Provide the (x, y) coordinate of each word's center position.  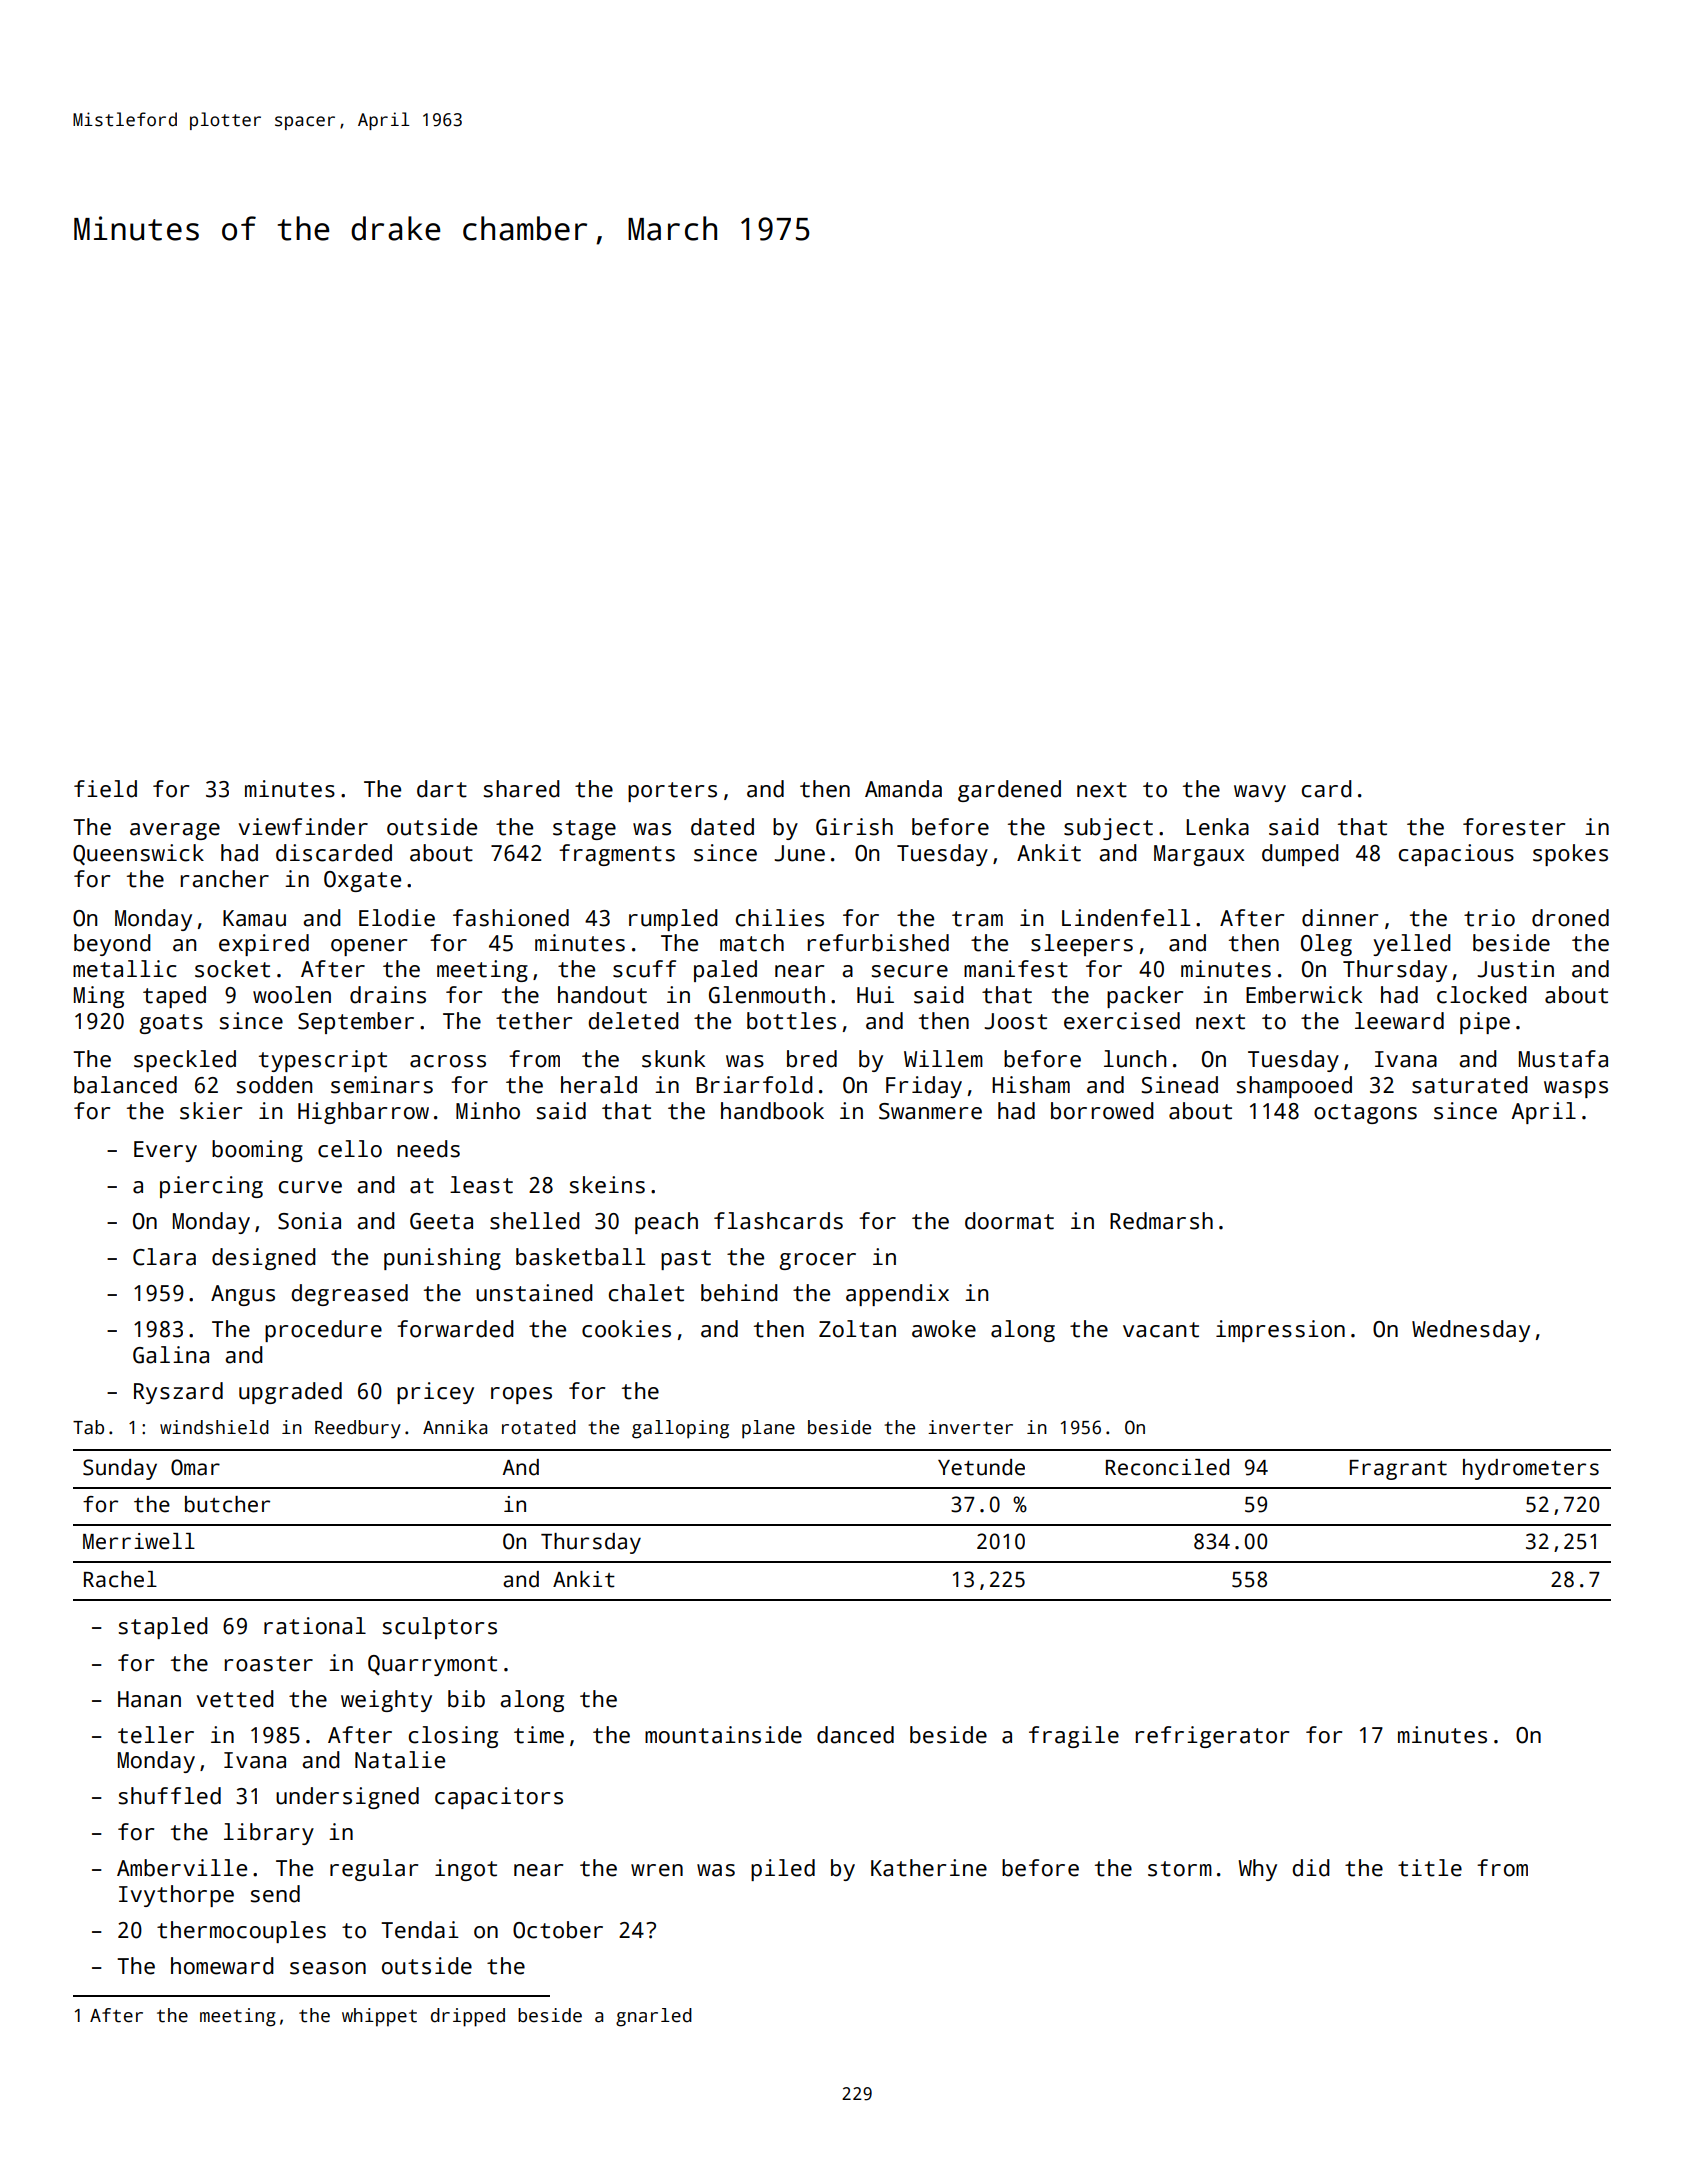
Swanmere (930, 1111)
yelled (1412, 945)
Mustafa (1563, 1059)
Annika (455, 1427)
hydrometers (1531, 1469)
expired (264, 945)
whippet (379, 2017)
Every (165, 1151)
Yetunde (981, 1467)
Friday (924, 1087)
